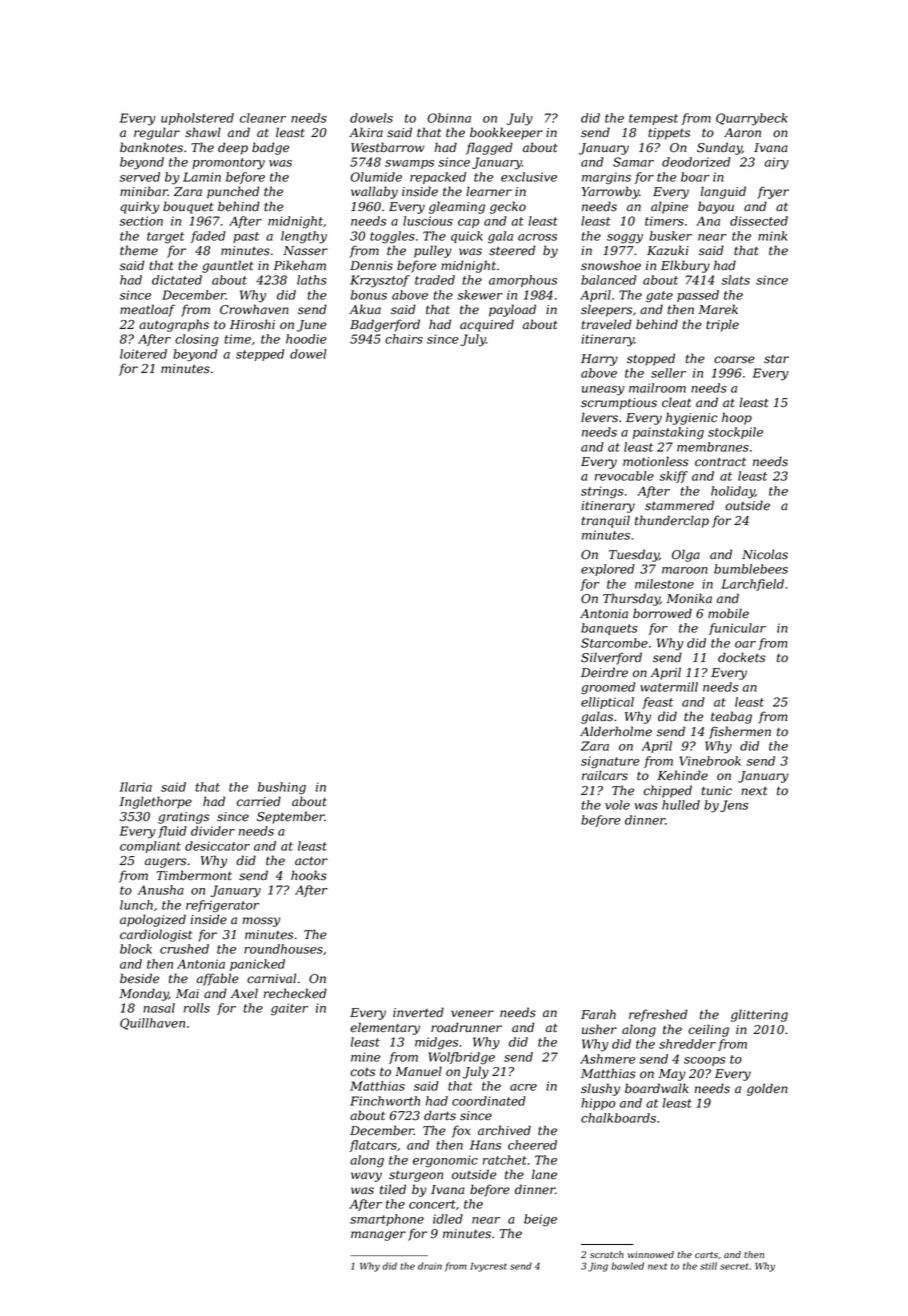 This screenshot has width=908, height=1316. Describe the element at coordinates (309, 875) in the screenshot. I see `hooks` at that location.
